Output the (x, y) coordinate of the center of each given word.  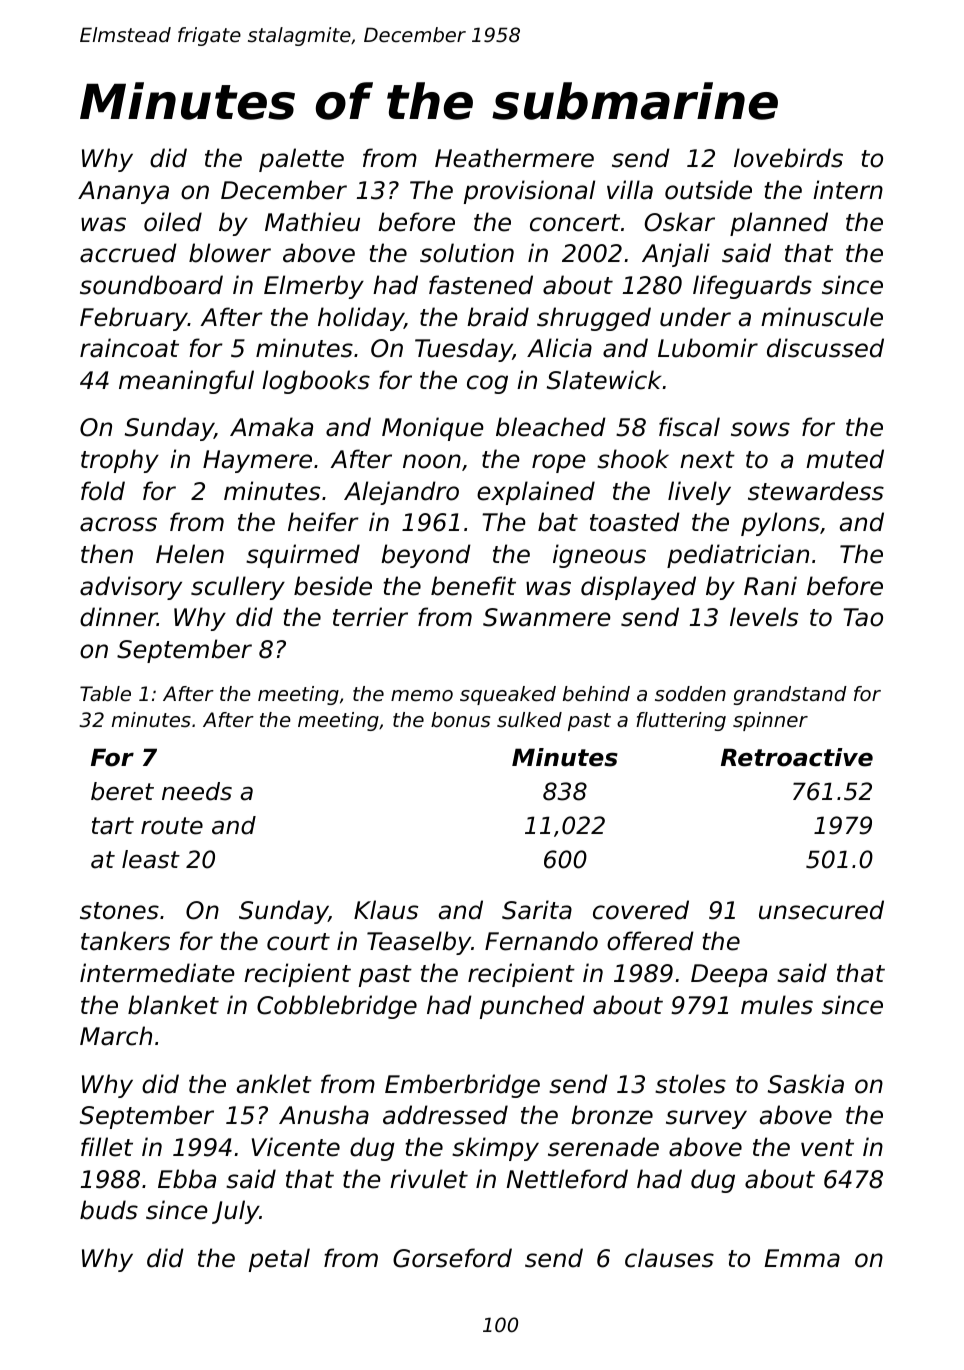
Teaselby (419, 943)
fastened (481, 285)
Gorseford (452, 1258)
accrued (128, 253)
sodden (690, 694)
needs (197, 791)
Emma (802, 1258)
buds (109, 1210)
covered (641, 910)
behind (596, 694)
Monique (433, 429)
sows (760, 429)
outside (708, 190)
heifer (323, 522)
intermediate (157, 973)
